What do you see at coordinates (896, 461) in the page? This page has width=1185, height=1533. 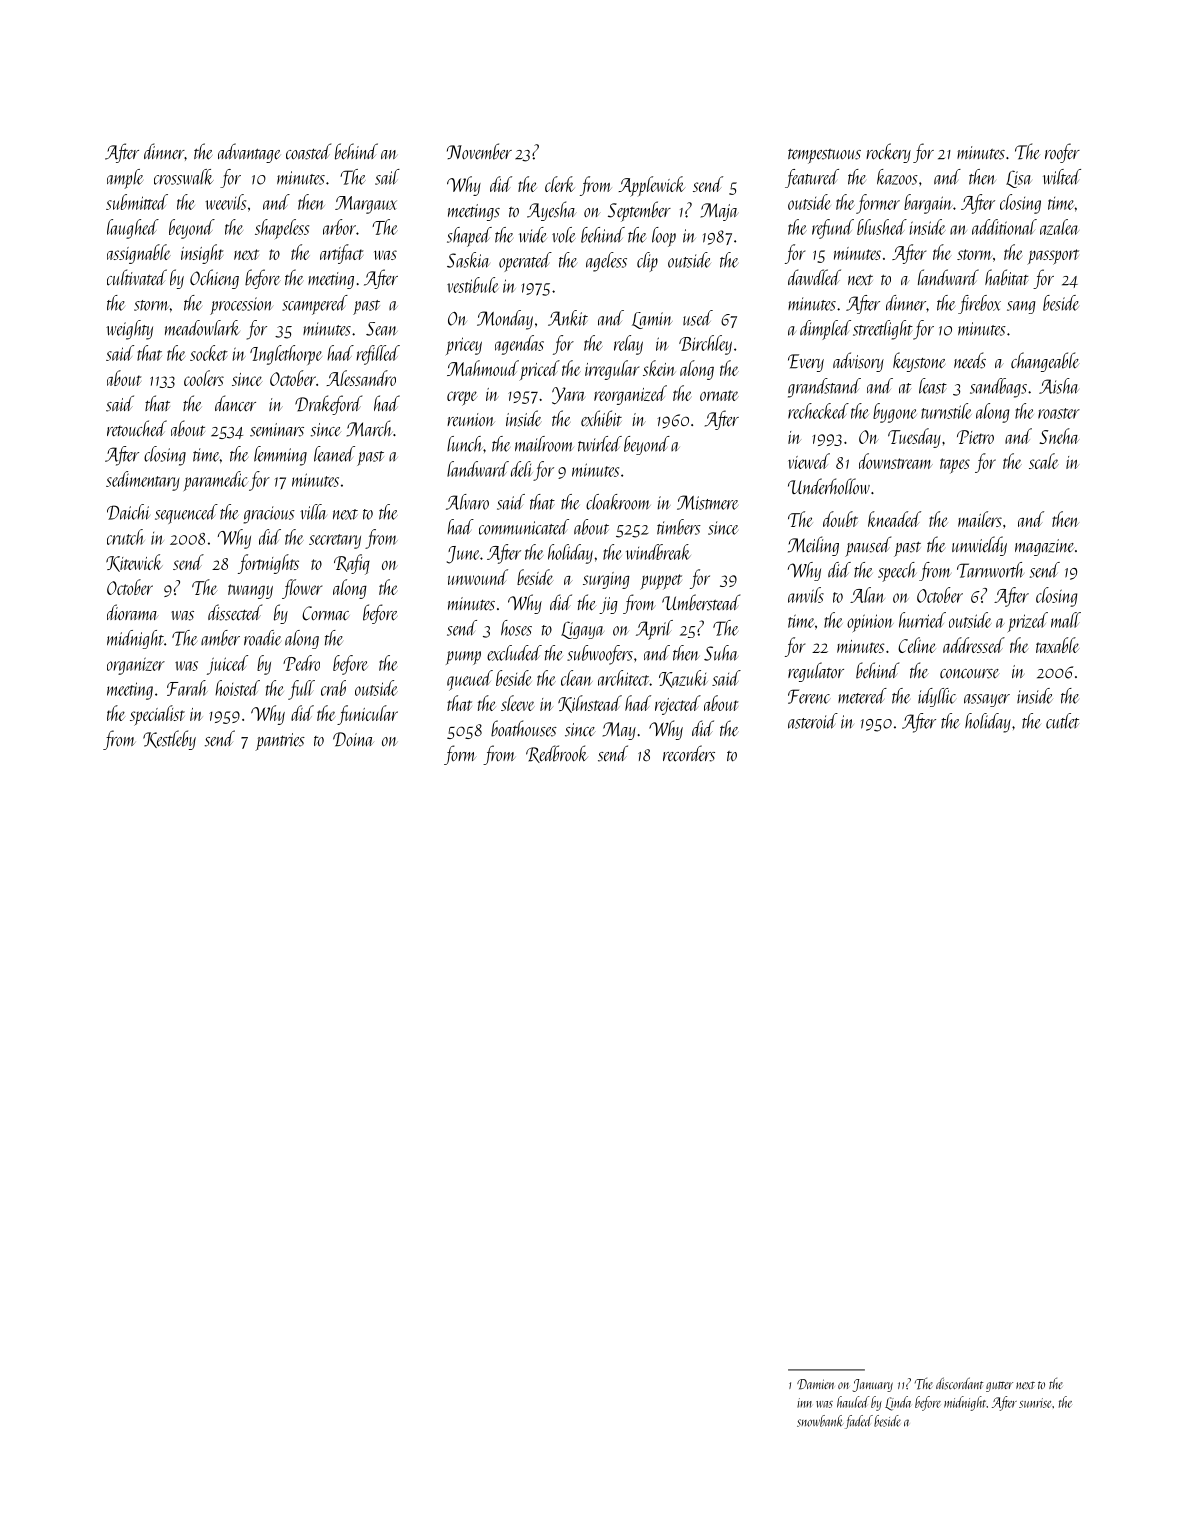 I see `downstream` at bounding box center [896, 461].
